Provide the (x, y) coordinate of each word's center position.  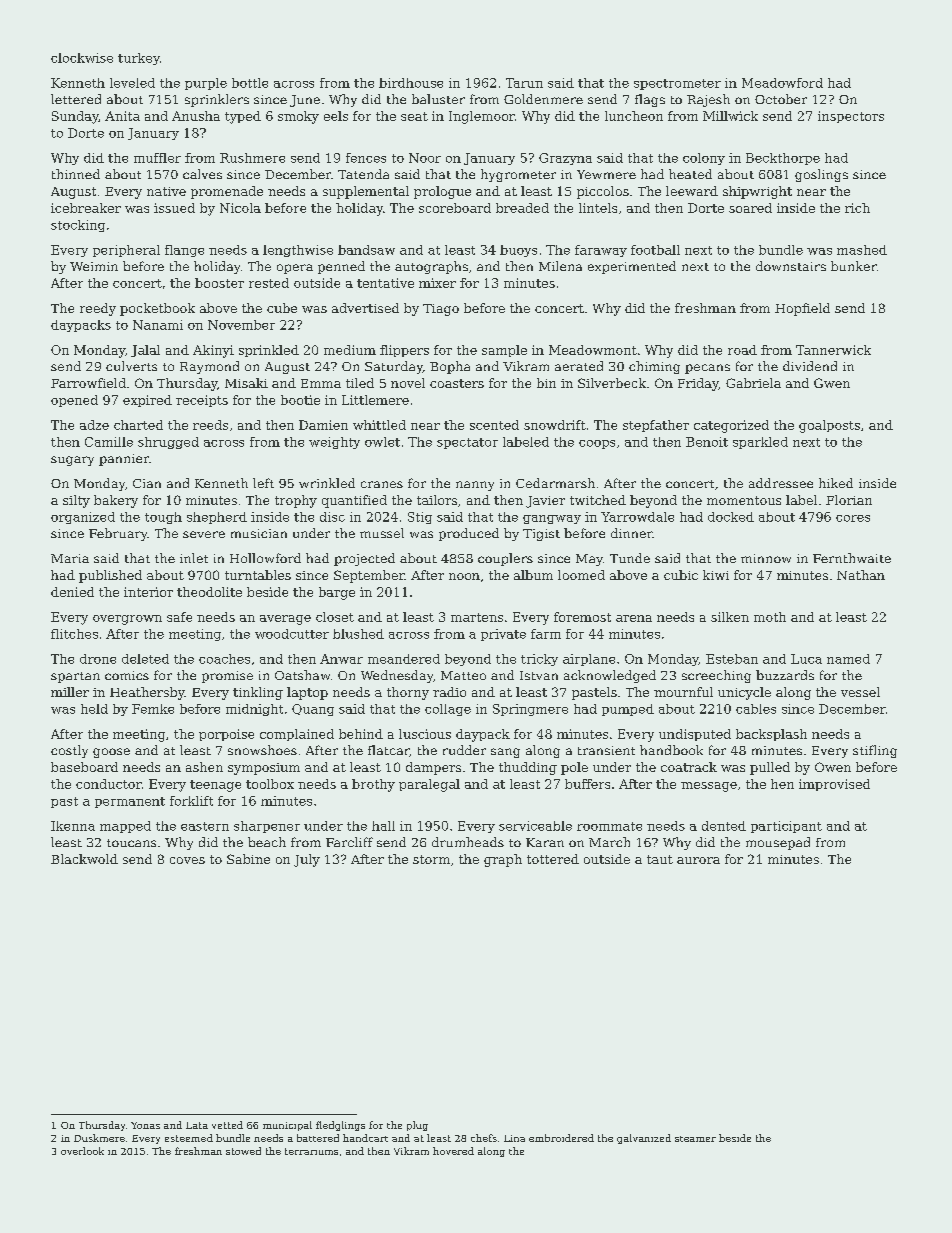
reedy (98, 309)
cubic (681, 575)
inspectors (851, 117)
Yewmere (606, 174)
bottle (250, 83)
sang (505, 753)
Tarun (524, 83)
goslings (821, 175)
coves (187, 860)
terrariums (311, 1151)
